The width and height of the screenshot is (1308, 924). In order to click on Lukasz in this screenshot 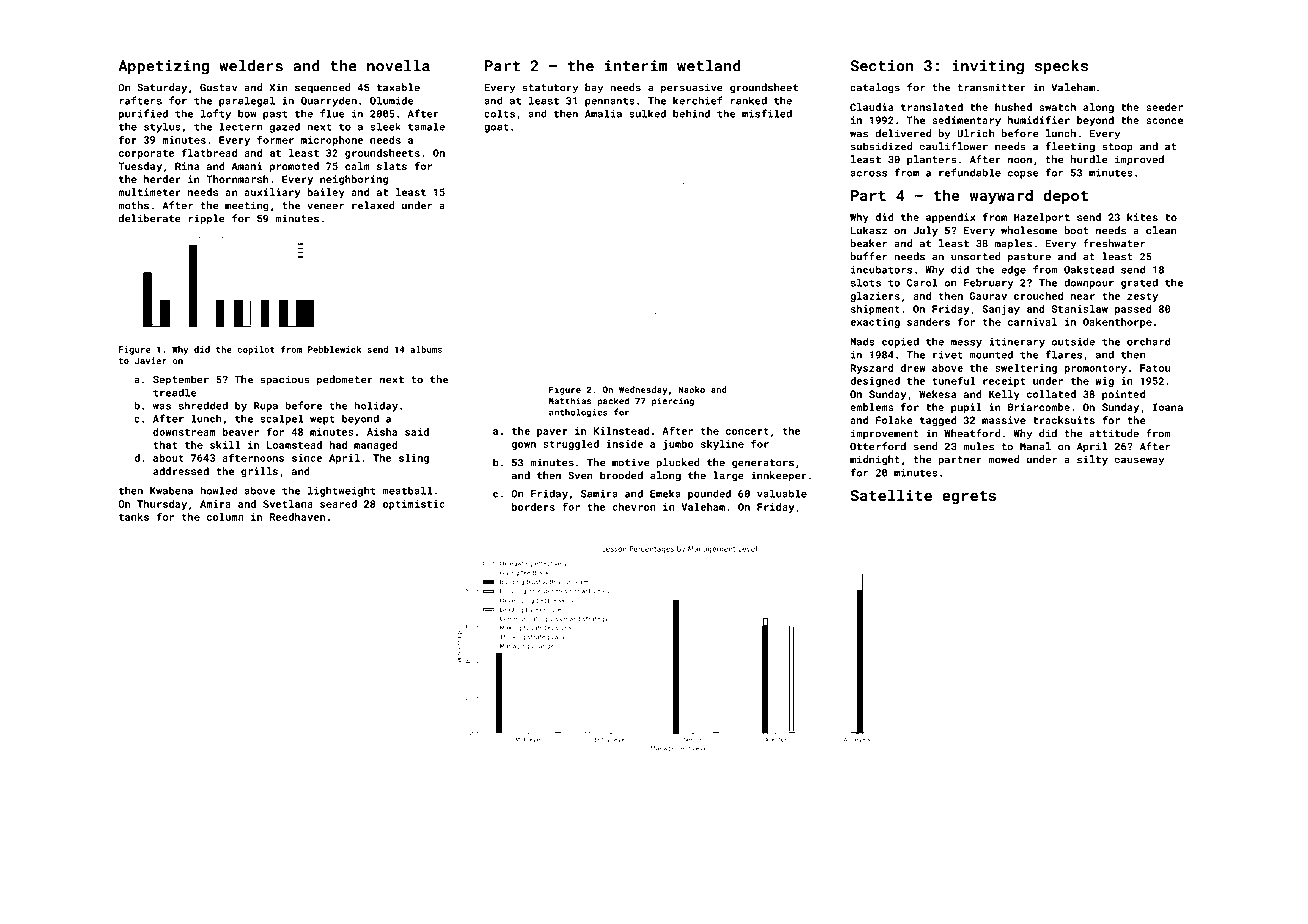, I will do `click(869, 230)`.
